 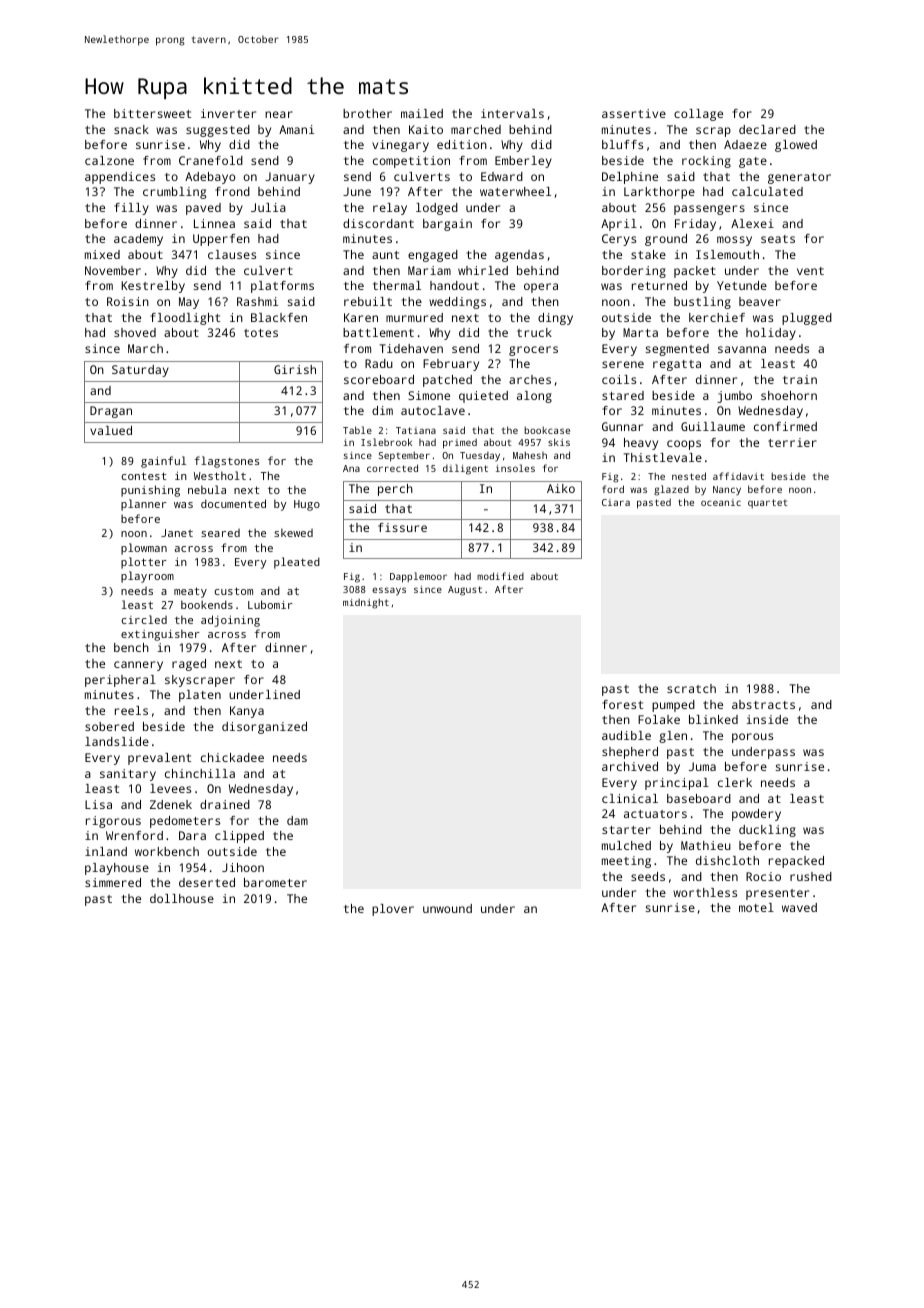 What do you see at coordinates (691, 688) in the document?
I see `scratch` at bounding box center [691, 688].
